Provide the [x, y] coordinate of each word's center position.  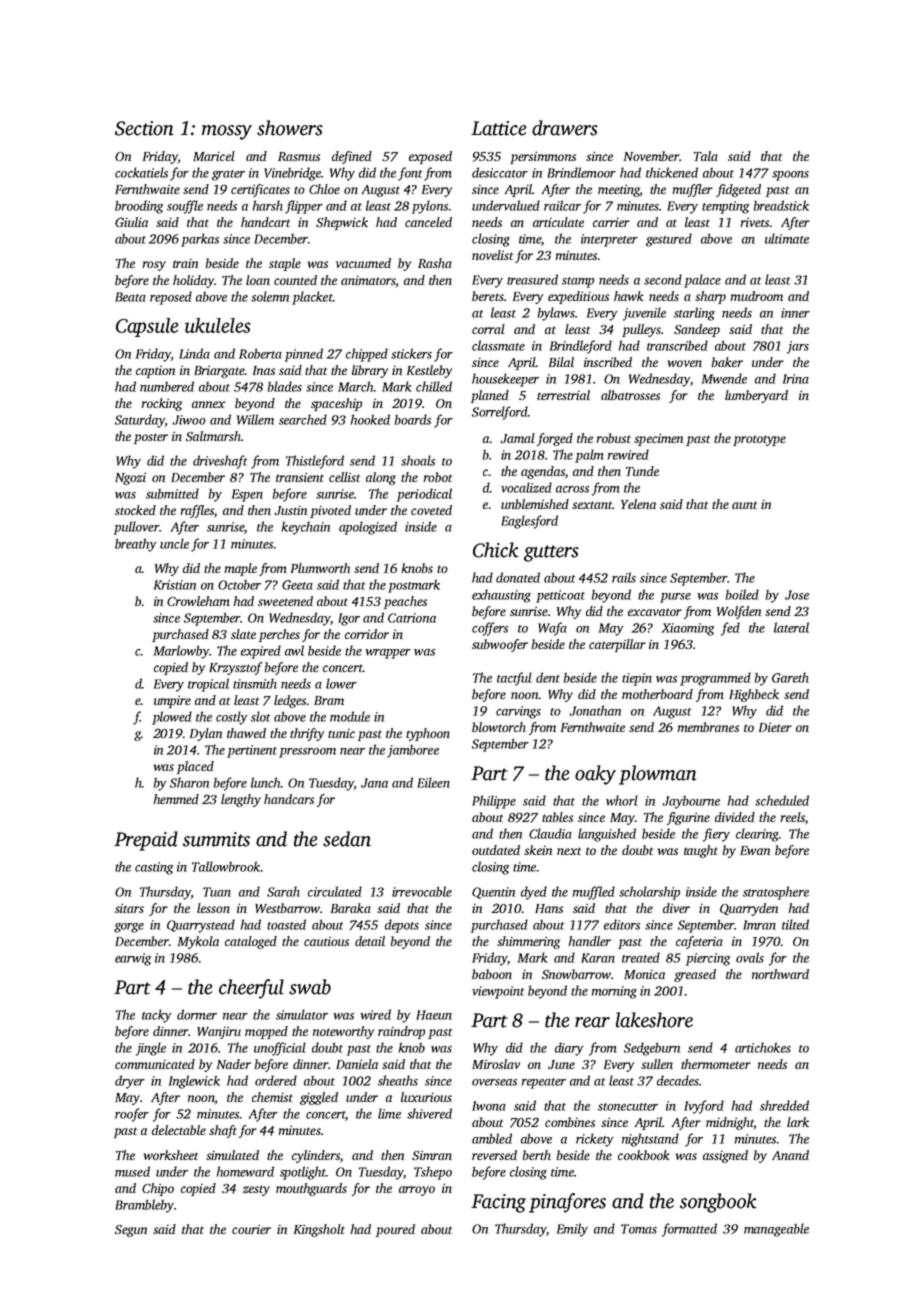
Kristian [175, 585]
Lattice [498, 128]
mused [132, 1171]
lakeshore [654, 1020]
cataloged [251, 942]
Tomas [639, 1229]
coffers [490, 629]
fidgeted [738, 190]
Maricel [214, 156]
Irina [796, 379]
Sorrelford [500, 413]
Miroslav [496, 1064]
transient [300, 477]
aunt [744, 505]
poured [395, 1230]
